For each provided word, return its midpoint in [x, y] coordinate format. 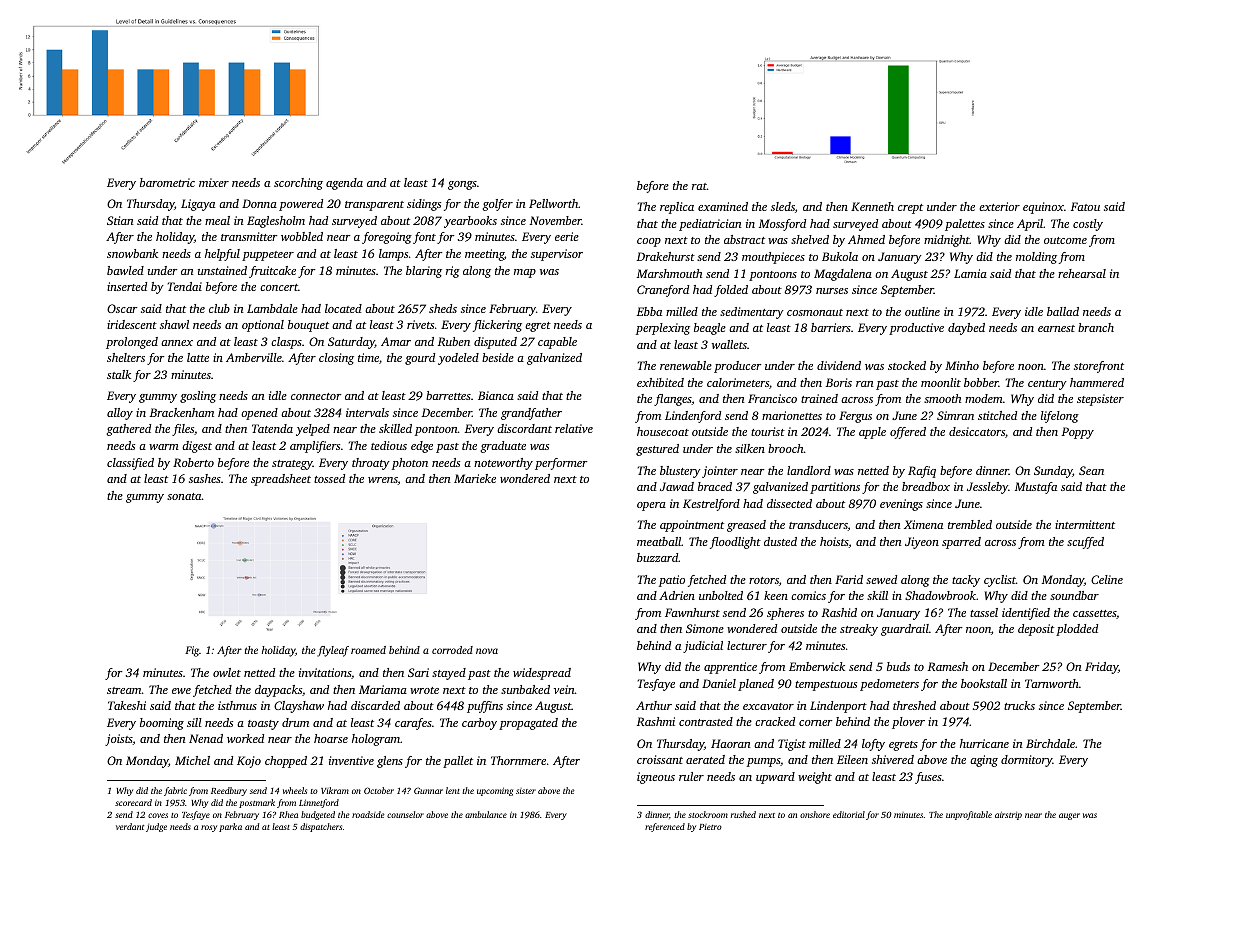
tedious [389, 445]
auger [1069, 816]
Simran [955, 415]
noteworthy [503, 464]
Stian [120, 220]
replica [677, 208]
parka [230, 827]
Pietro [710, 827]
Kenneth [872, 206]
